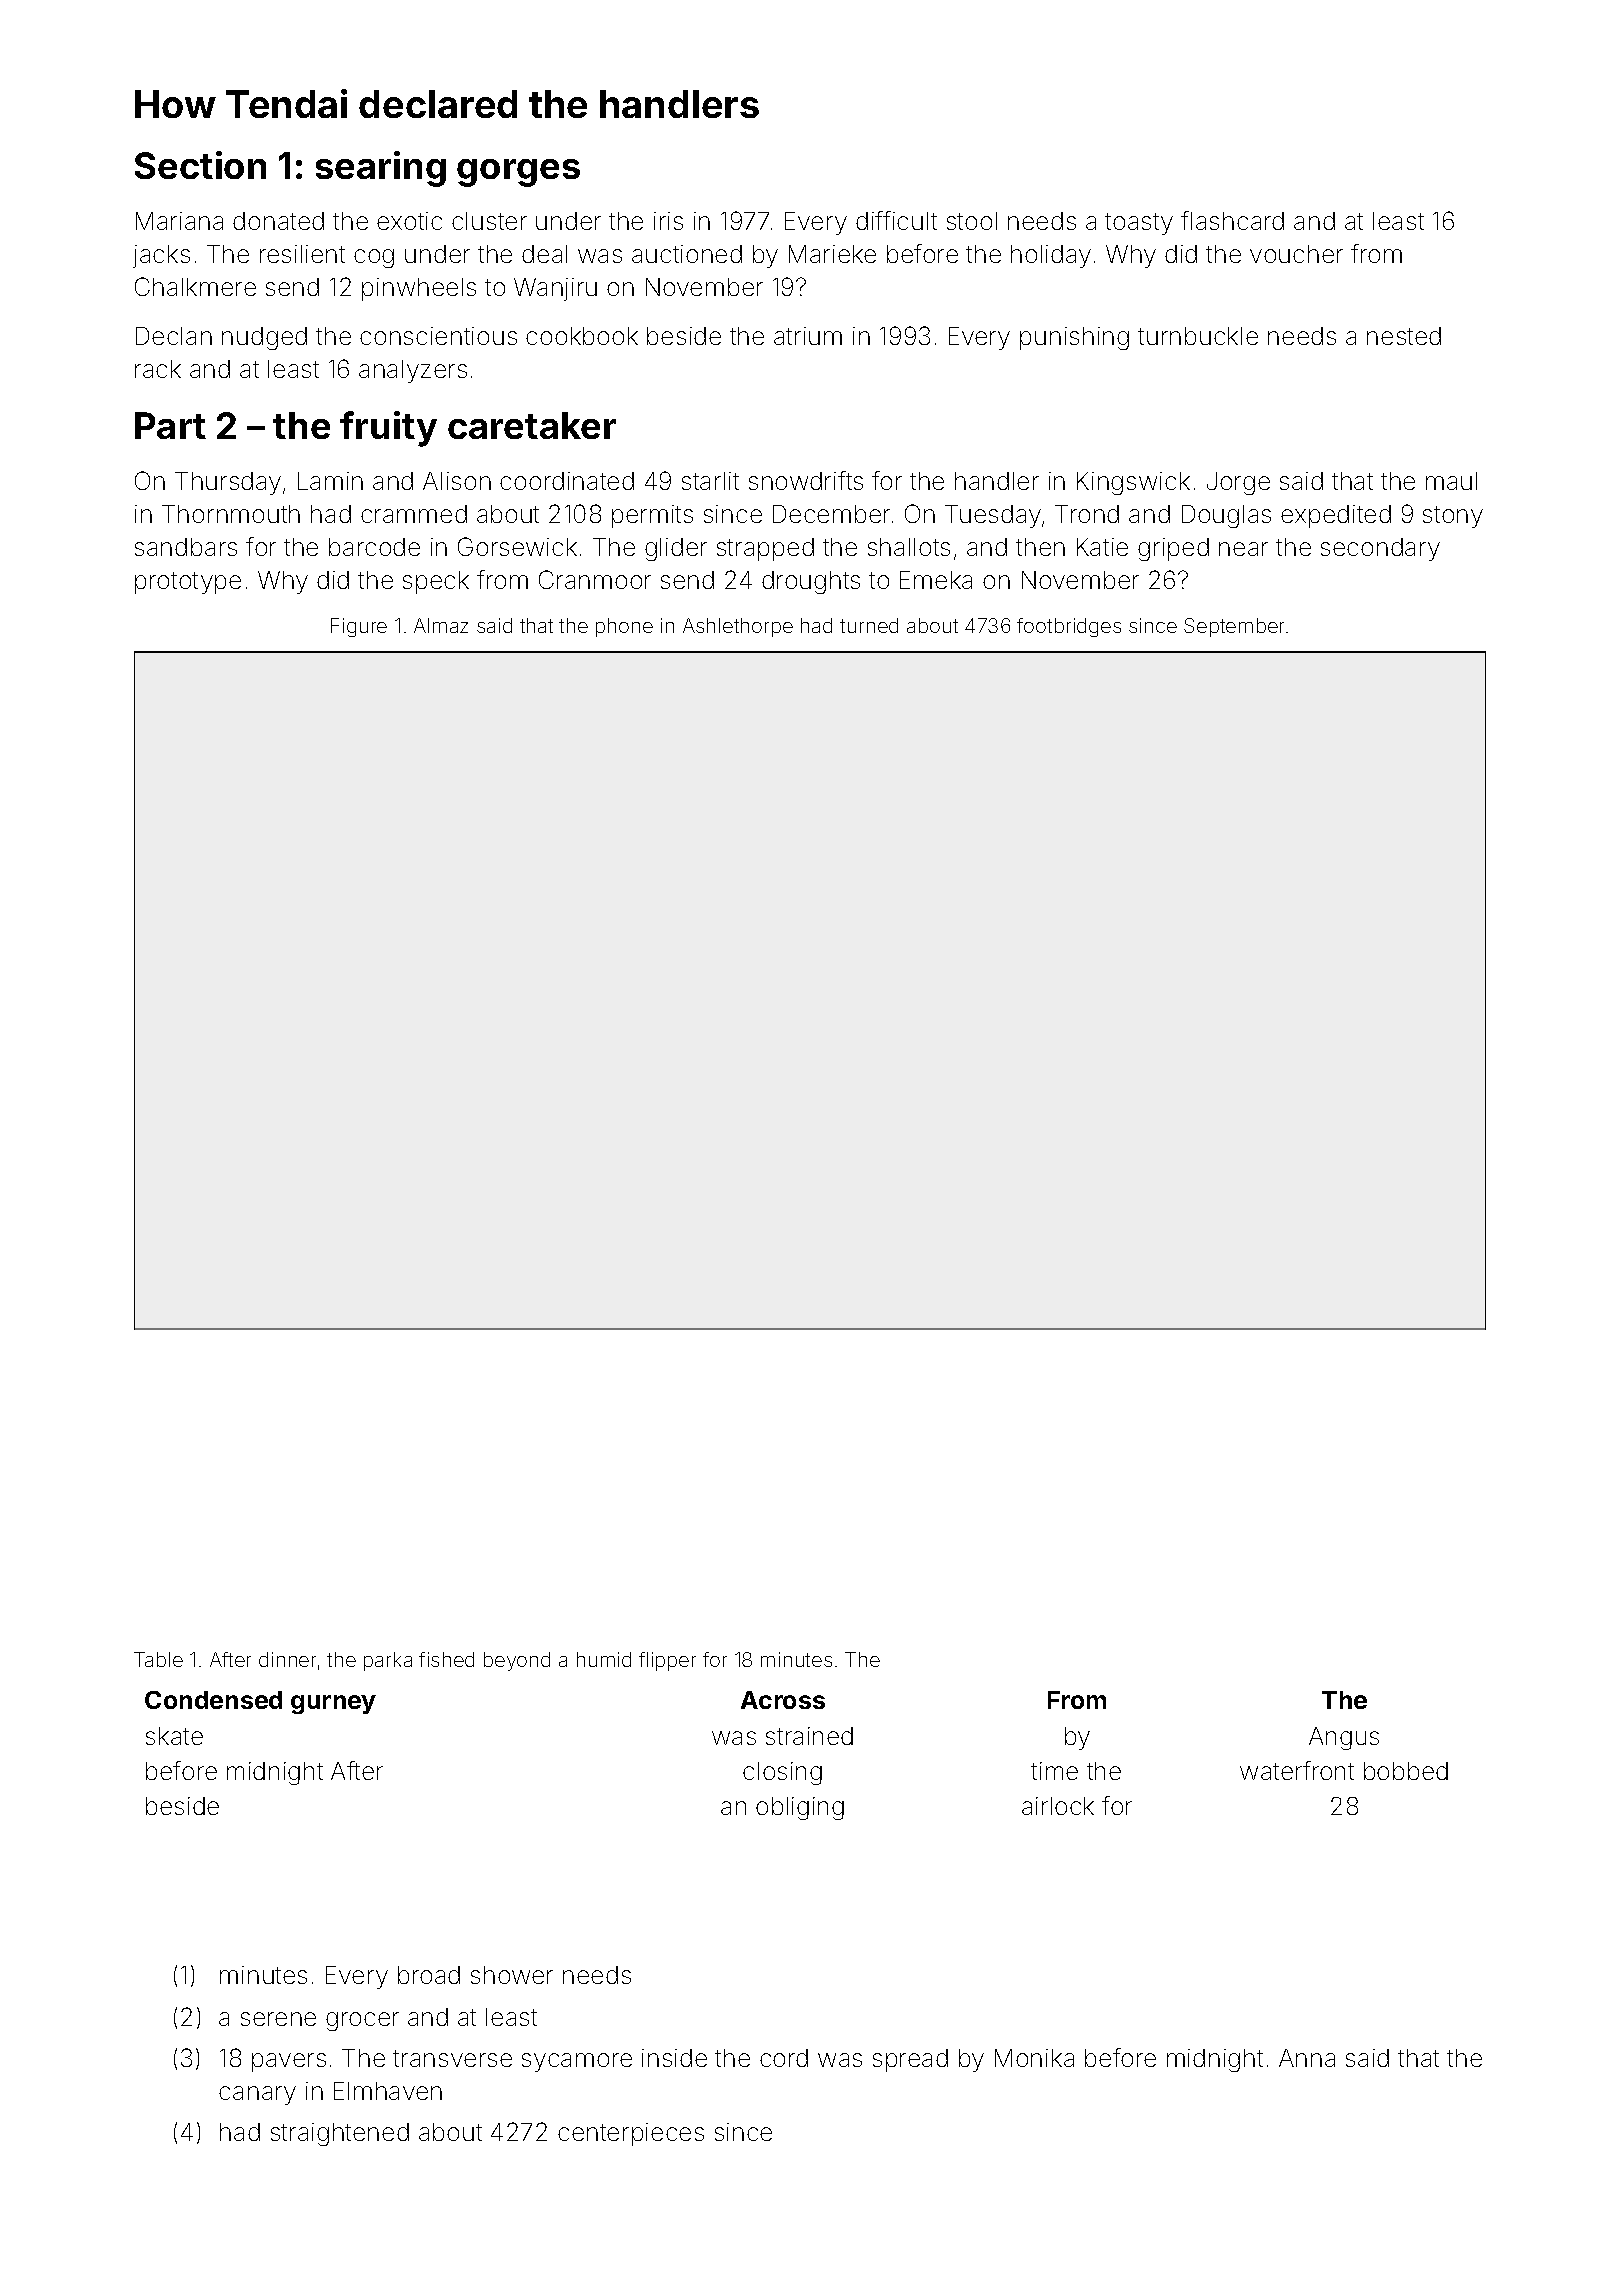 This screenshot has height=2292, width=1620. I want to click on stool, so click(972, 221).
